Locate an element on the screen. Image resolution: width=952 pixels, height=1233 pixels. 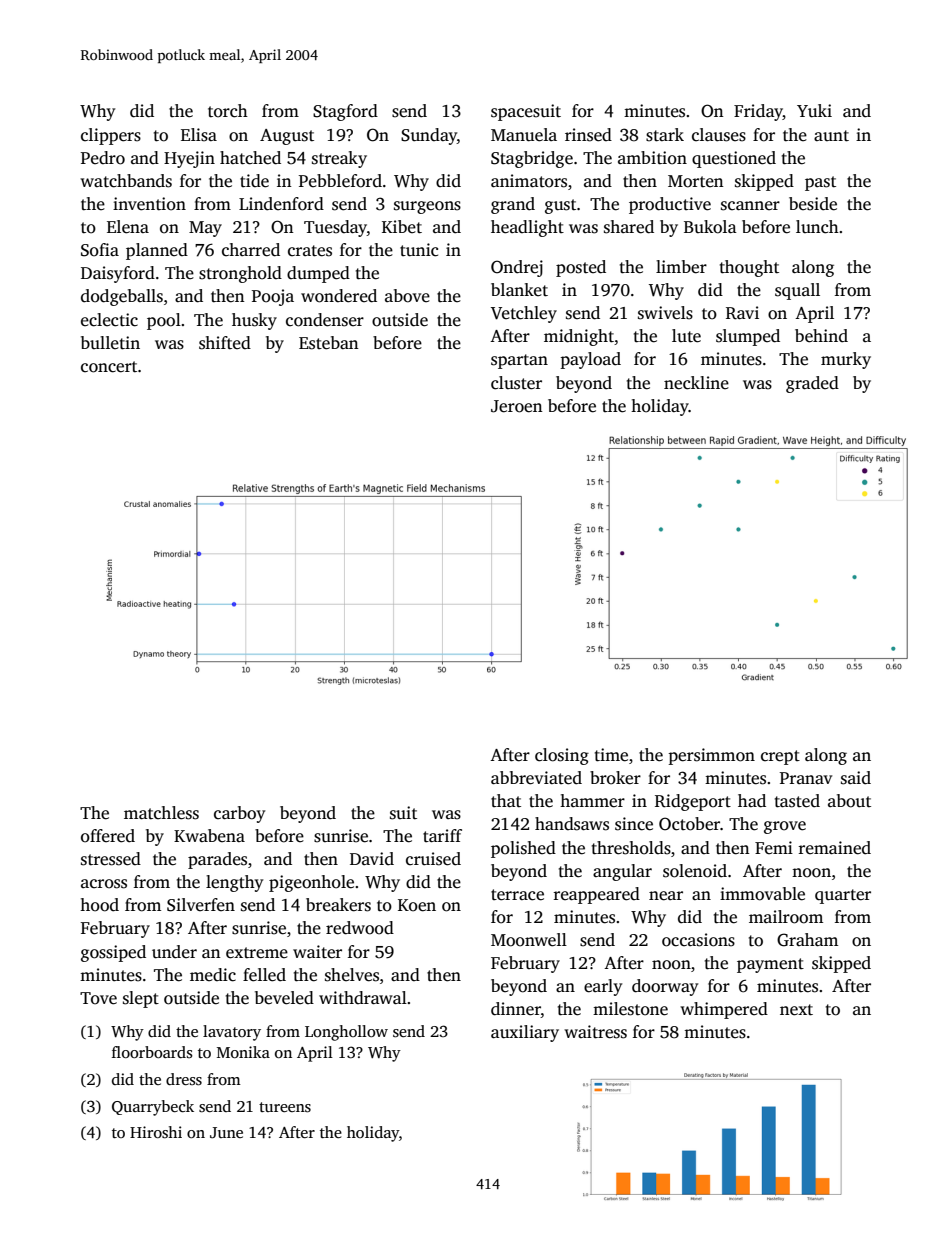
torch is located at coordinates (228, 111).
